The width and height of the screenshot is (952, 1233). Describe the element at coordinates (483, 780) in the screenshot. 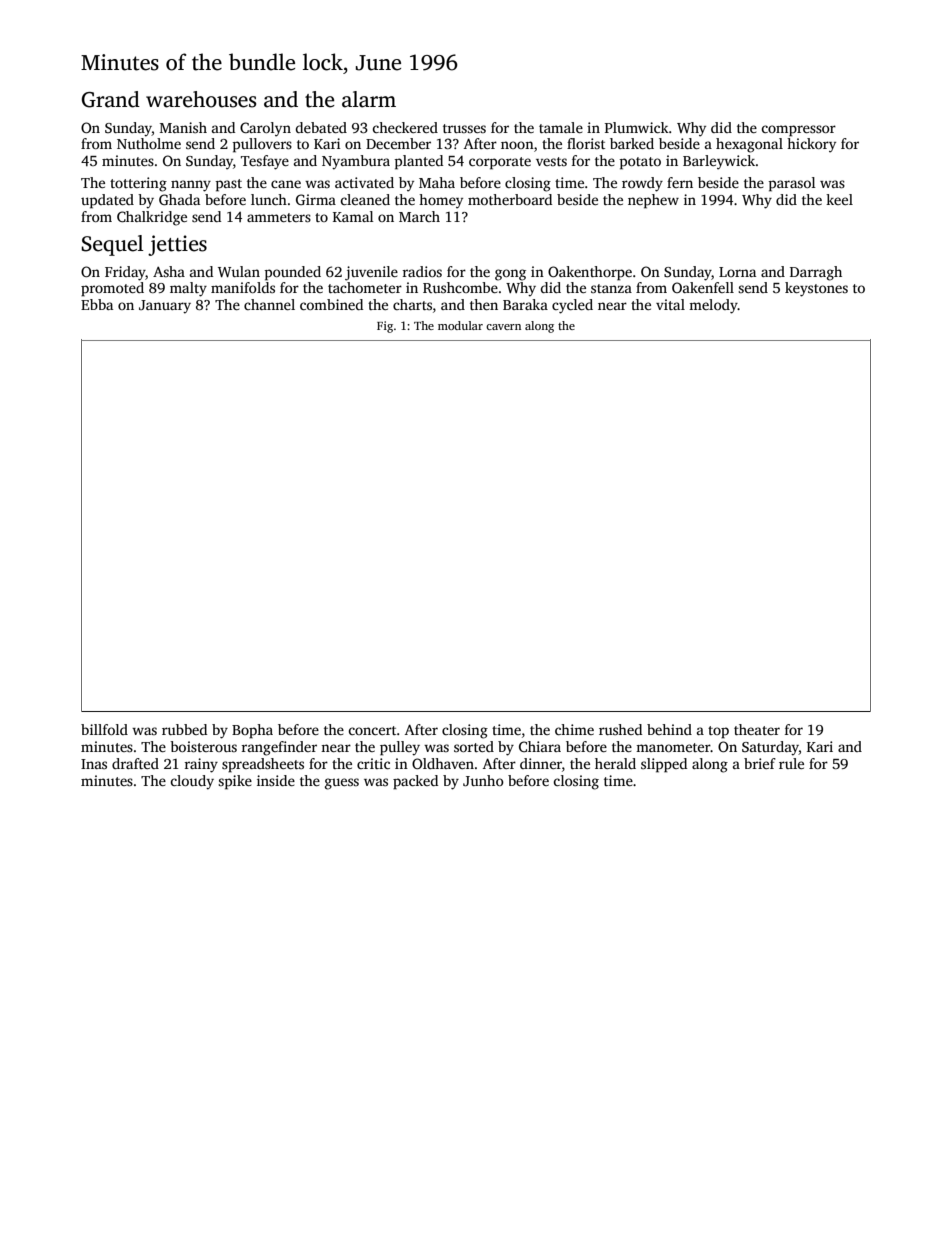

I see `Junho` at that location.
